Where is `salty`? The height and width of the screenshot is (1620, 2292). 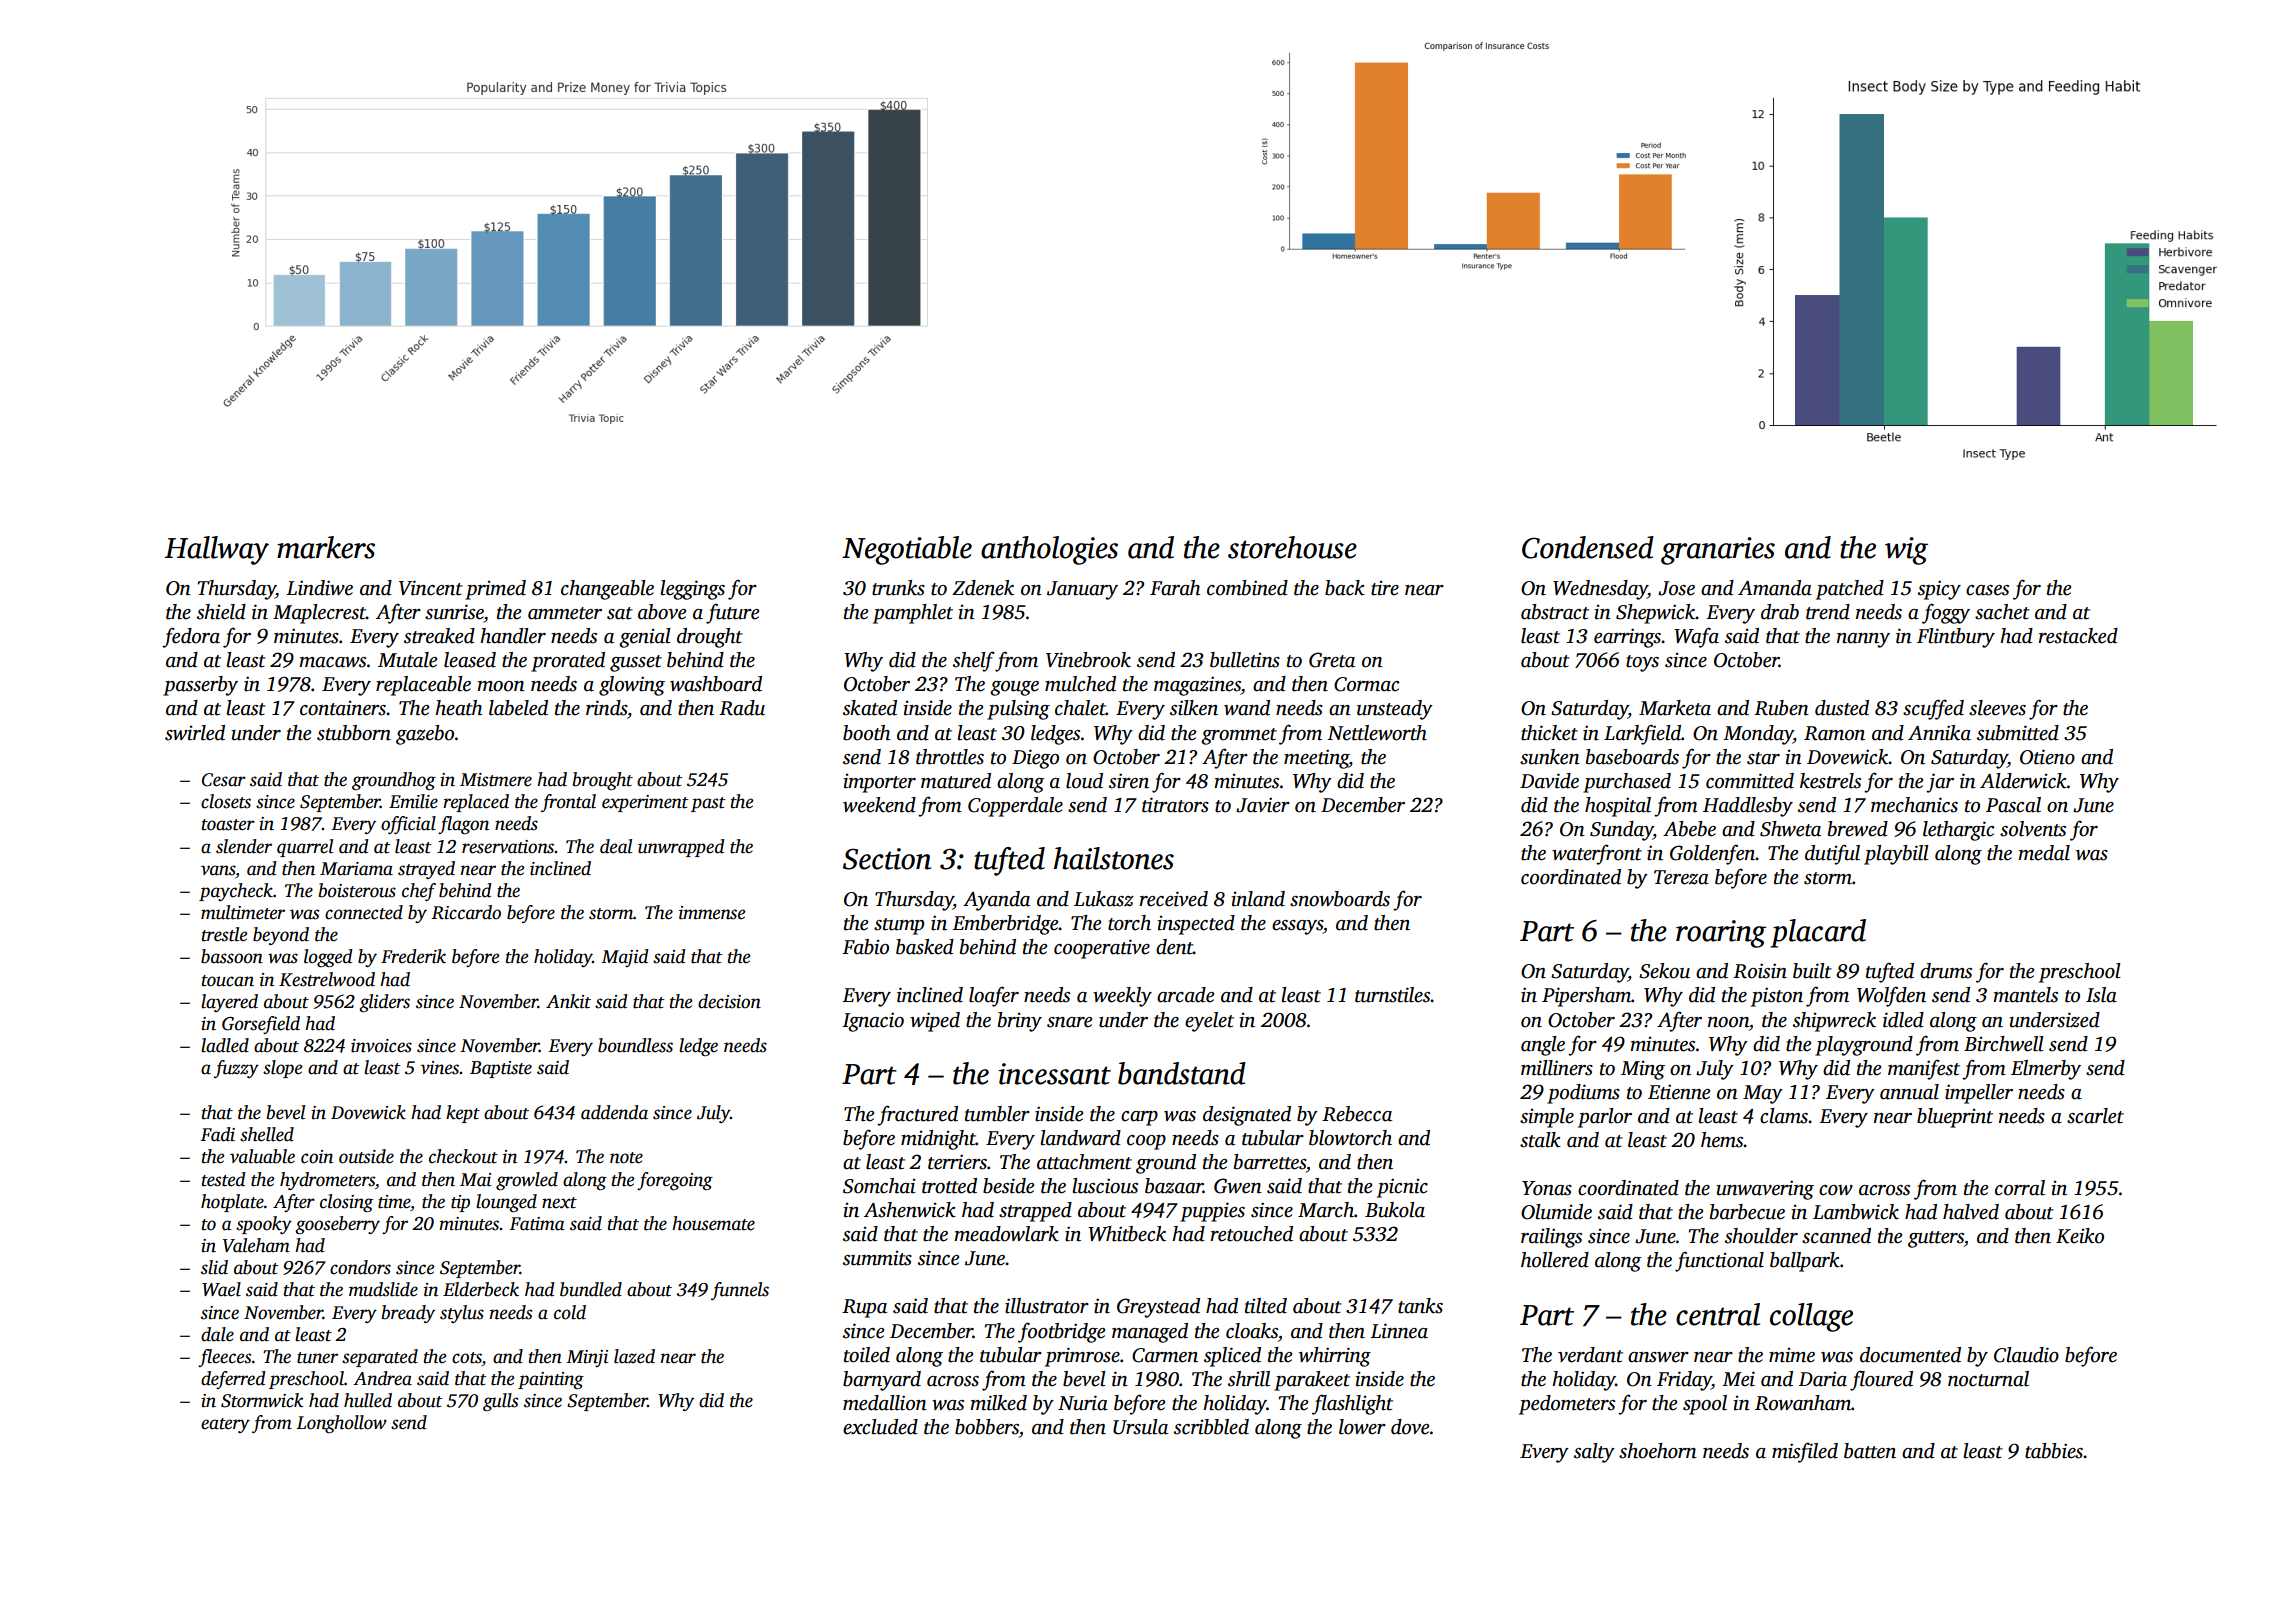 salty is located at coordinates (1594, 1453).
